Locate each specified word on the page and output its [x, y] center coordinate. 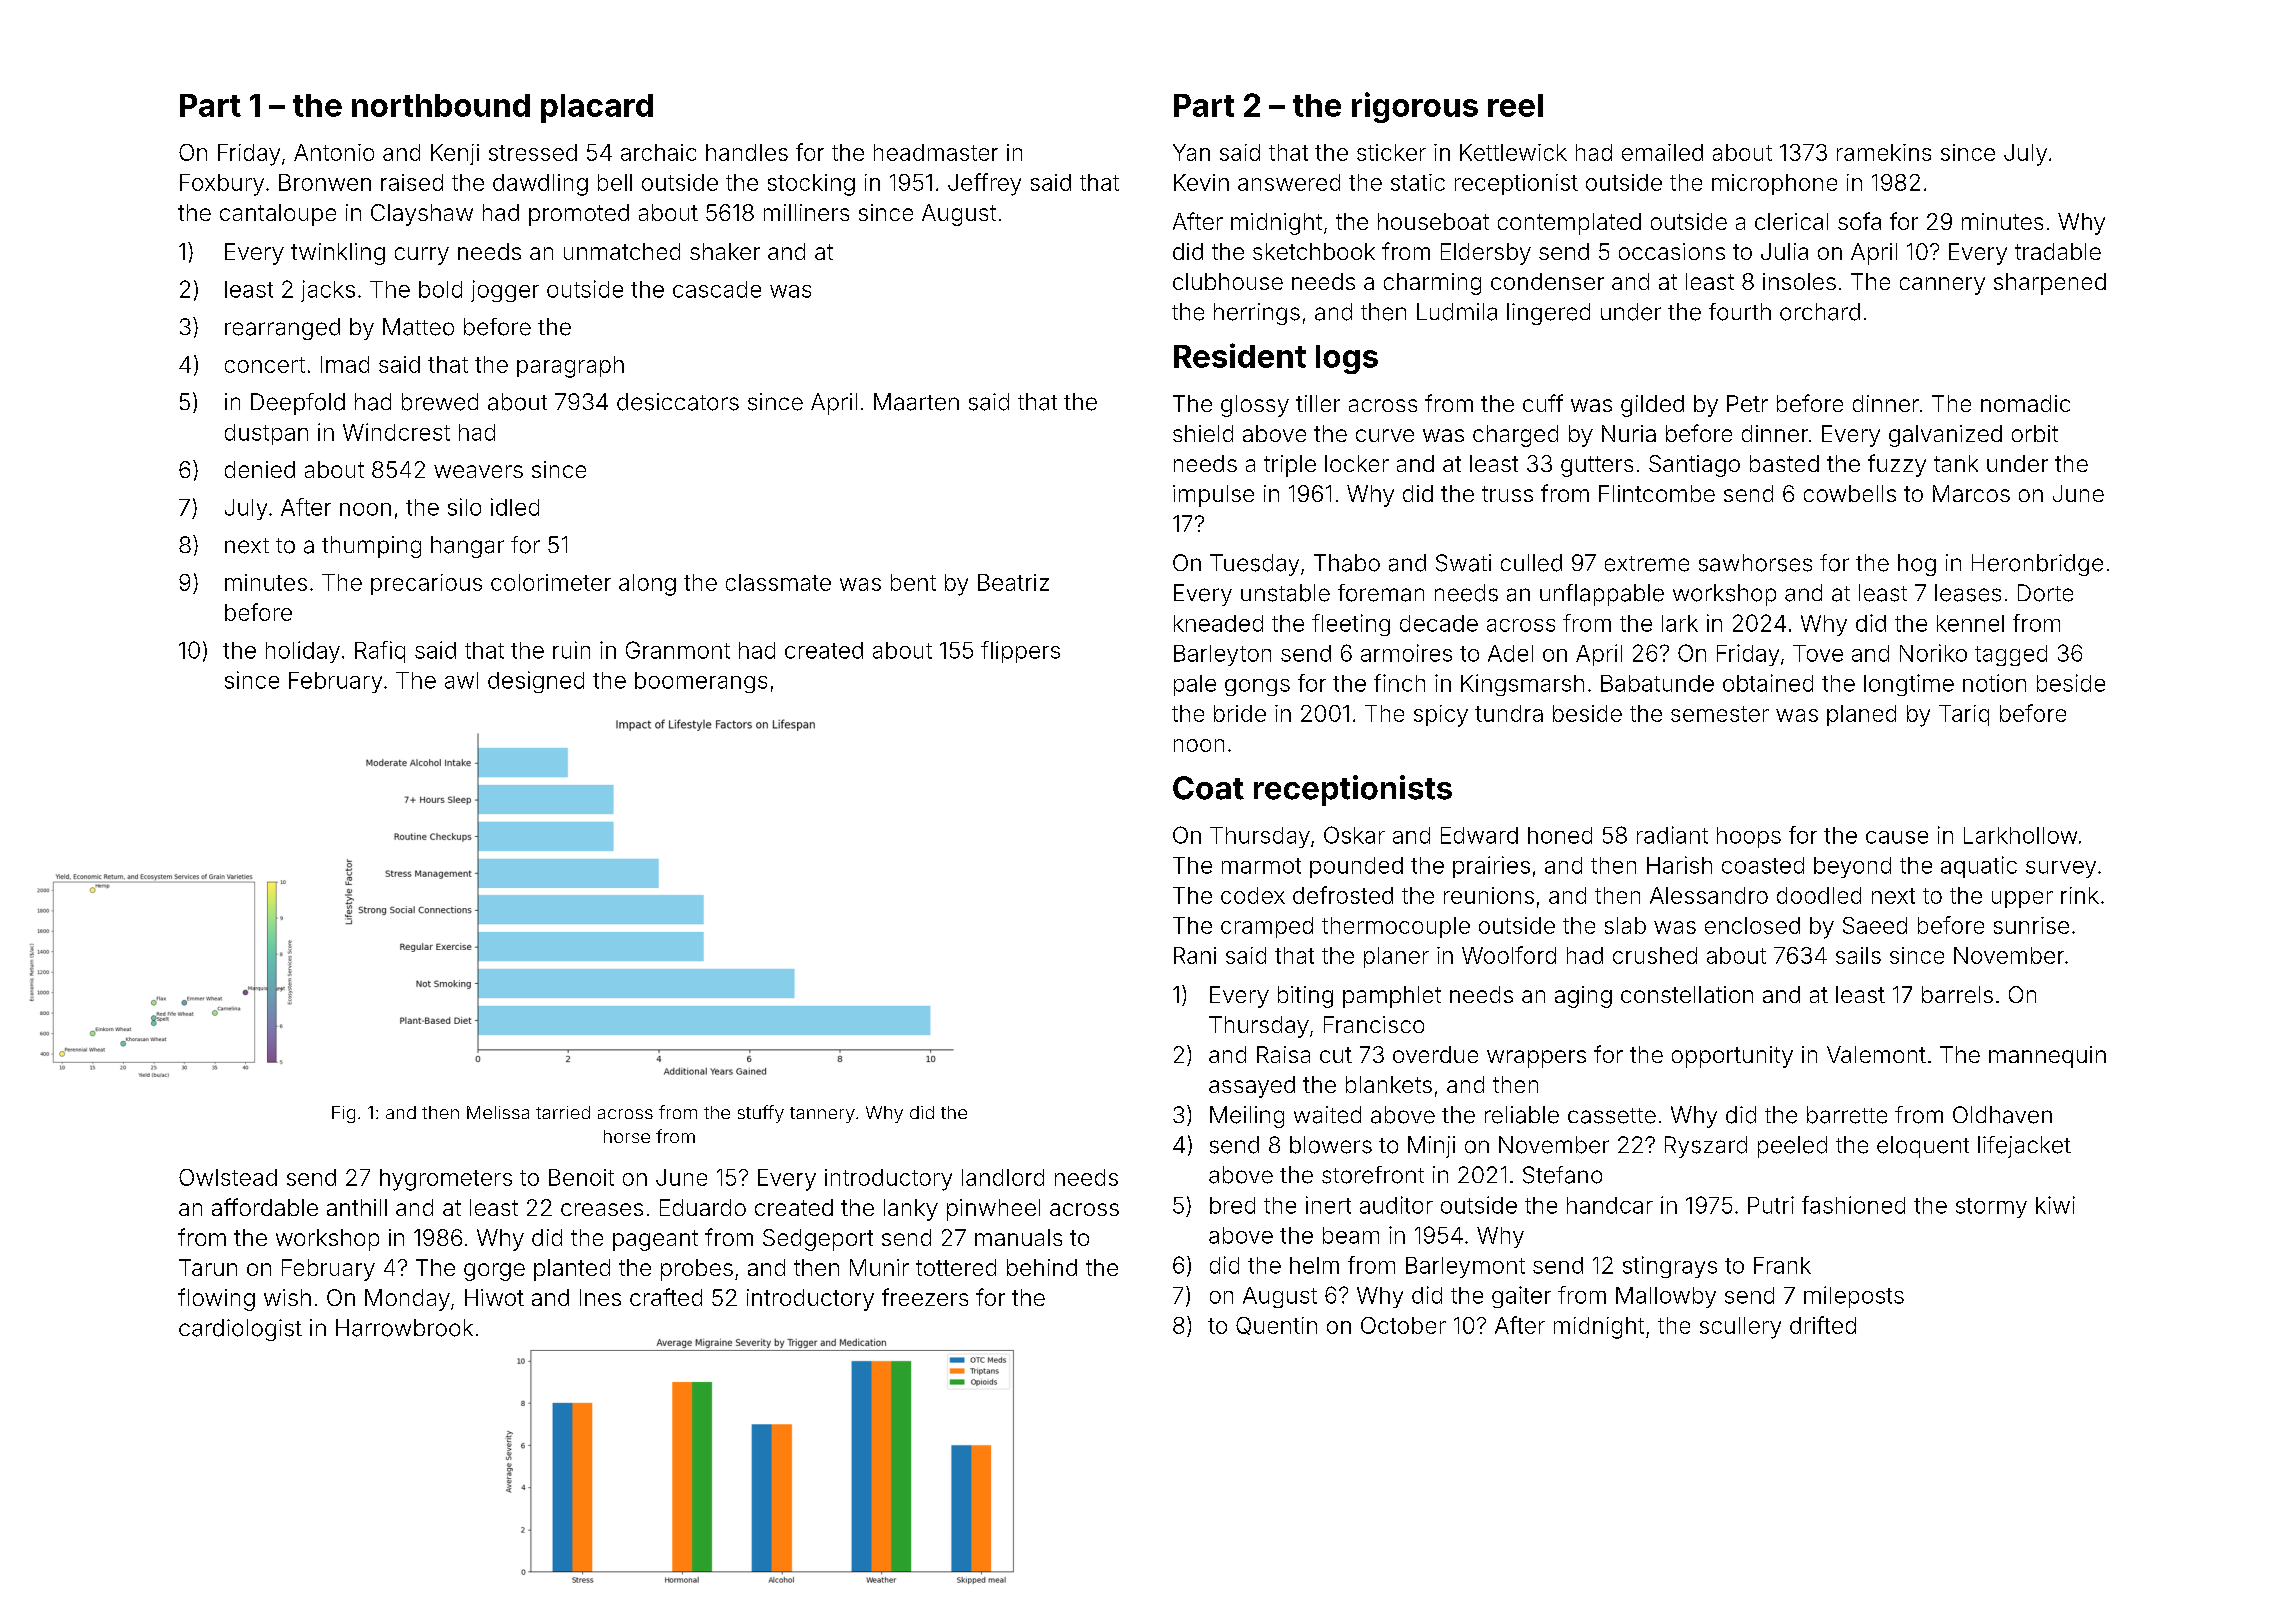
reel [1515, 105]
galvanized [1945, 436]
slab [1625, 925]
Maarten [916, 402]
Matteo [418, 327]
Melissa [498, 1112]
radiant [1672, 835]
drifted [1823, 1325]
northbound [441, 105]
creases [602, 1209]
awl [461, 680]
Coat [1208, 788]
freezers [925, 1297]
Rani [1195, 955]
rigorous [1415, 107]
